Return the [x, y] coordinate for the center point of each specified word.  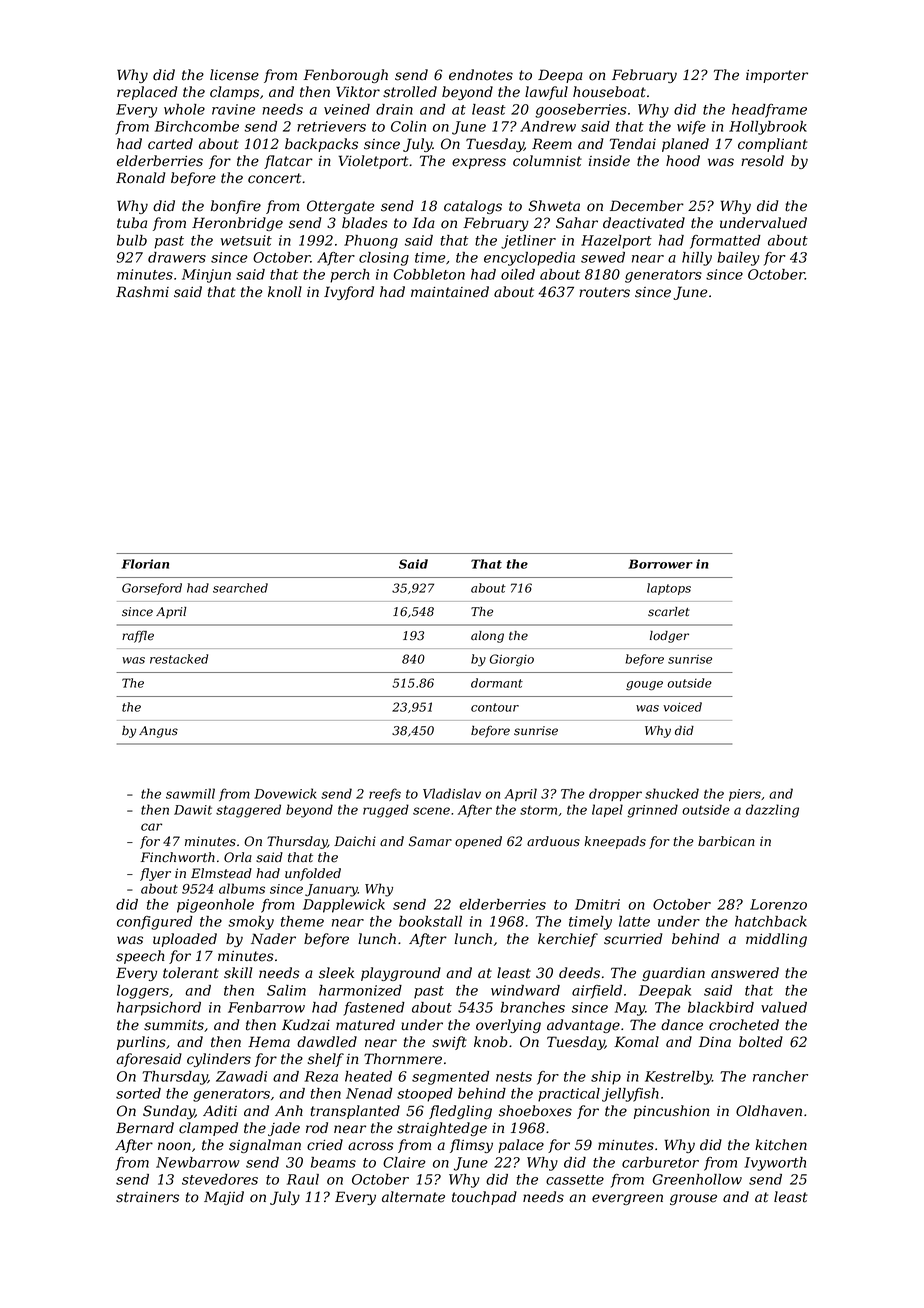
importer [777, 76]
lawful [546, 93]
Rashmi [142, 292]
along [487, 637]
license [234, 75]
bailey [738, 259]
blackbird [721, 1007]
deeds [579, 973]
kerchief [568, 940]
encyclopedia [529, 259]
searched [240, 588]
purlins [141, 1043]
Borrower [660, 564]
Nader [273, 939]
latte [634, 921]
